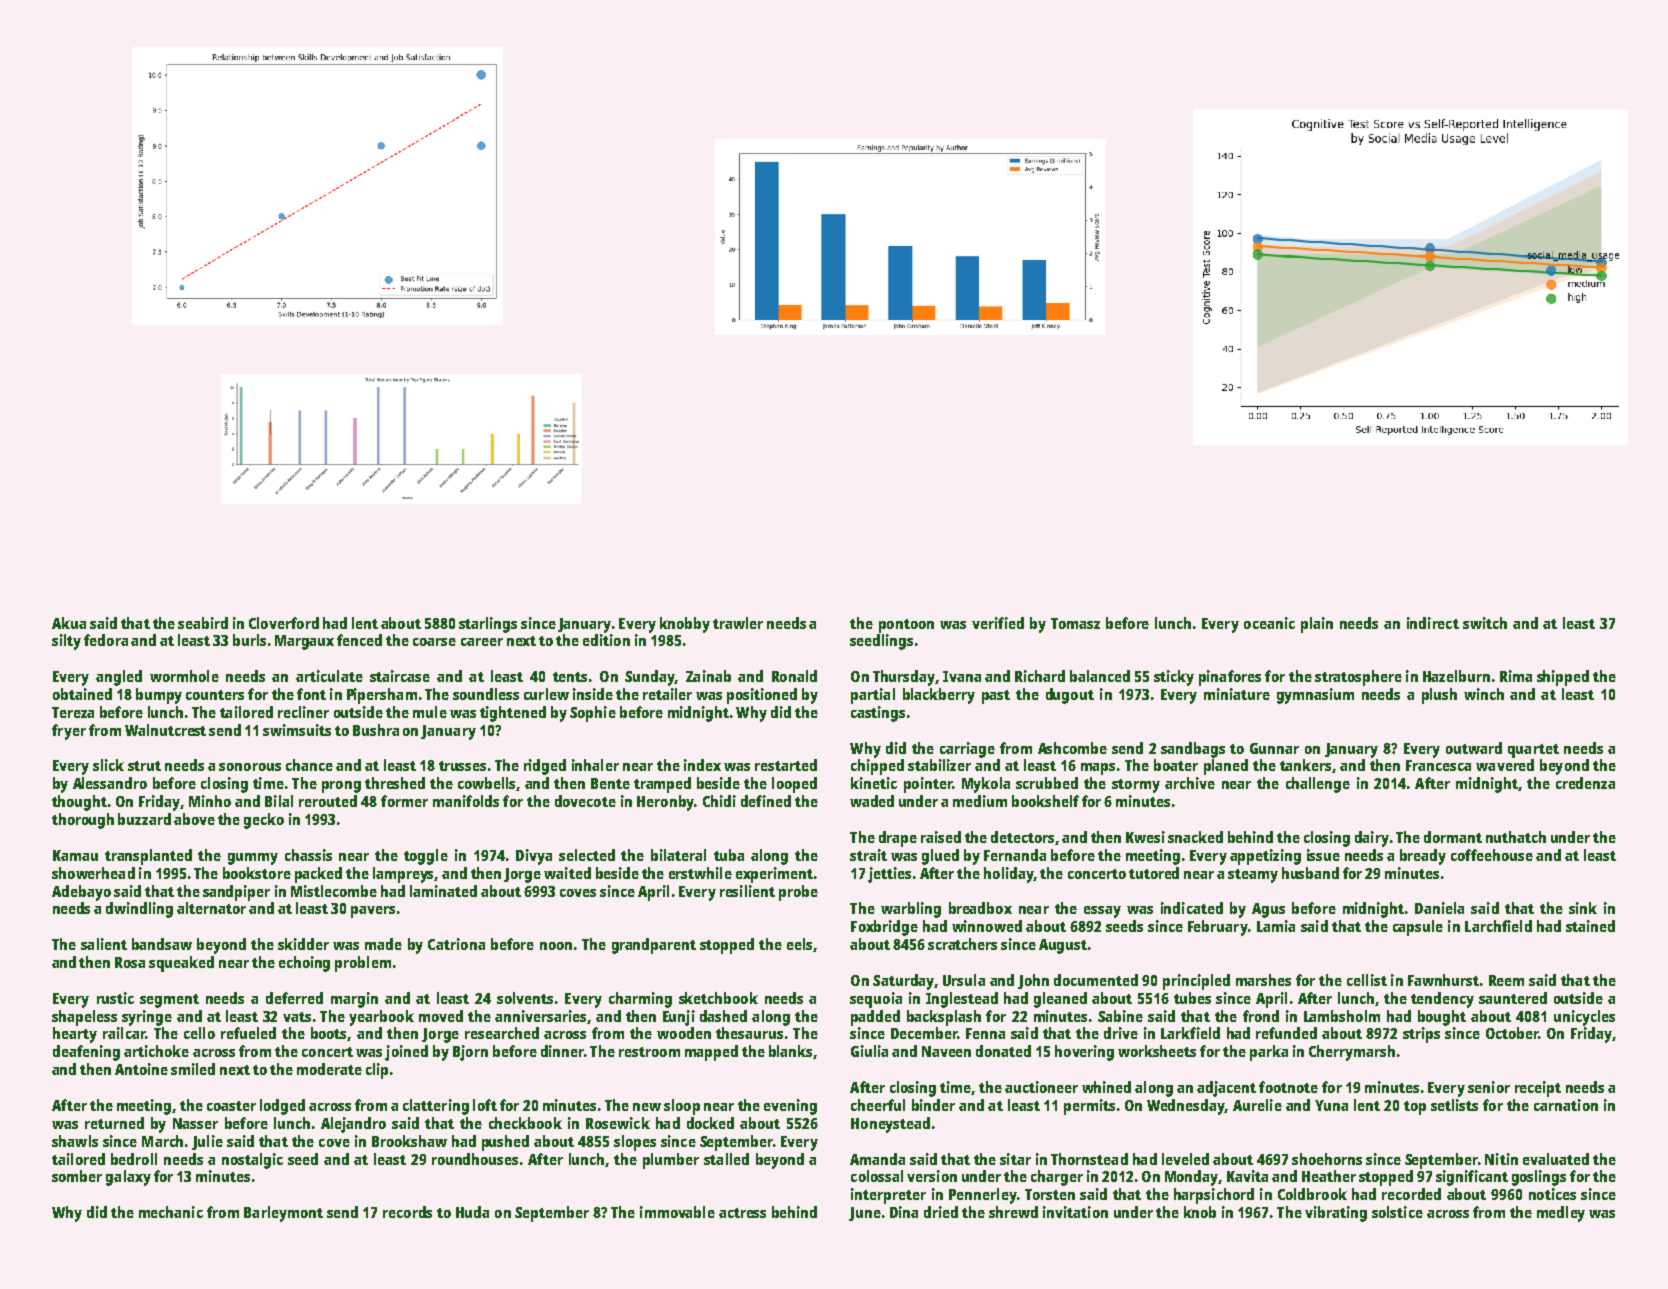 The width and height of the screenshot is (1668, 1289). I want to click on carriage, so click(967, 750).
